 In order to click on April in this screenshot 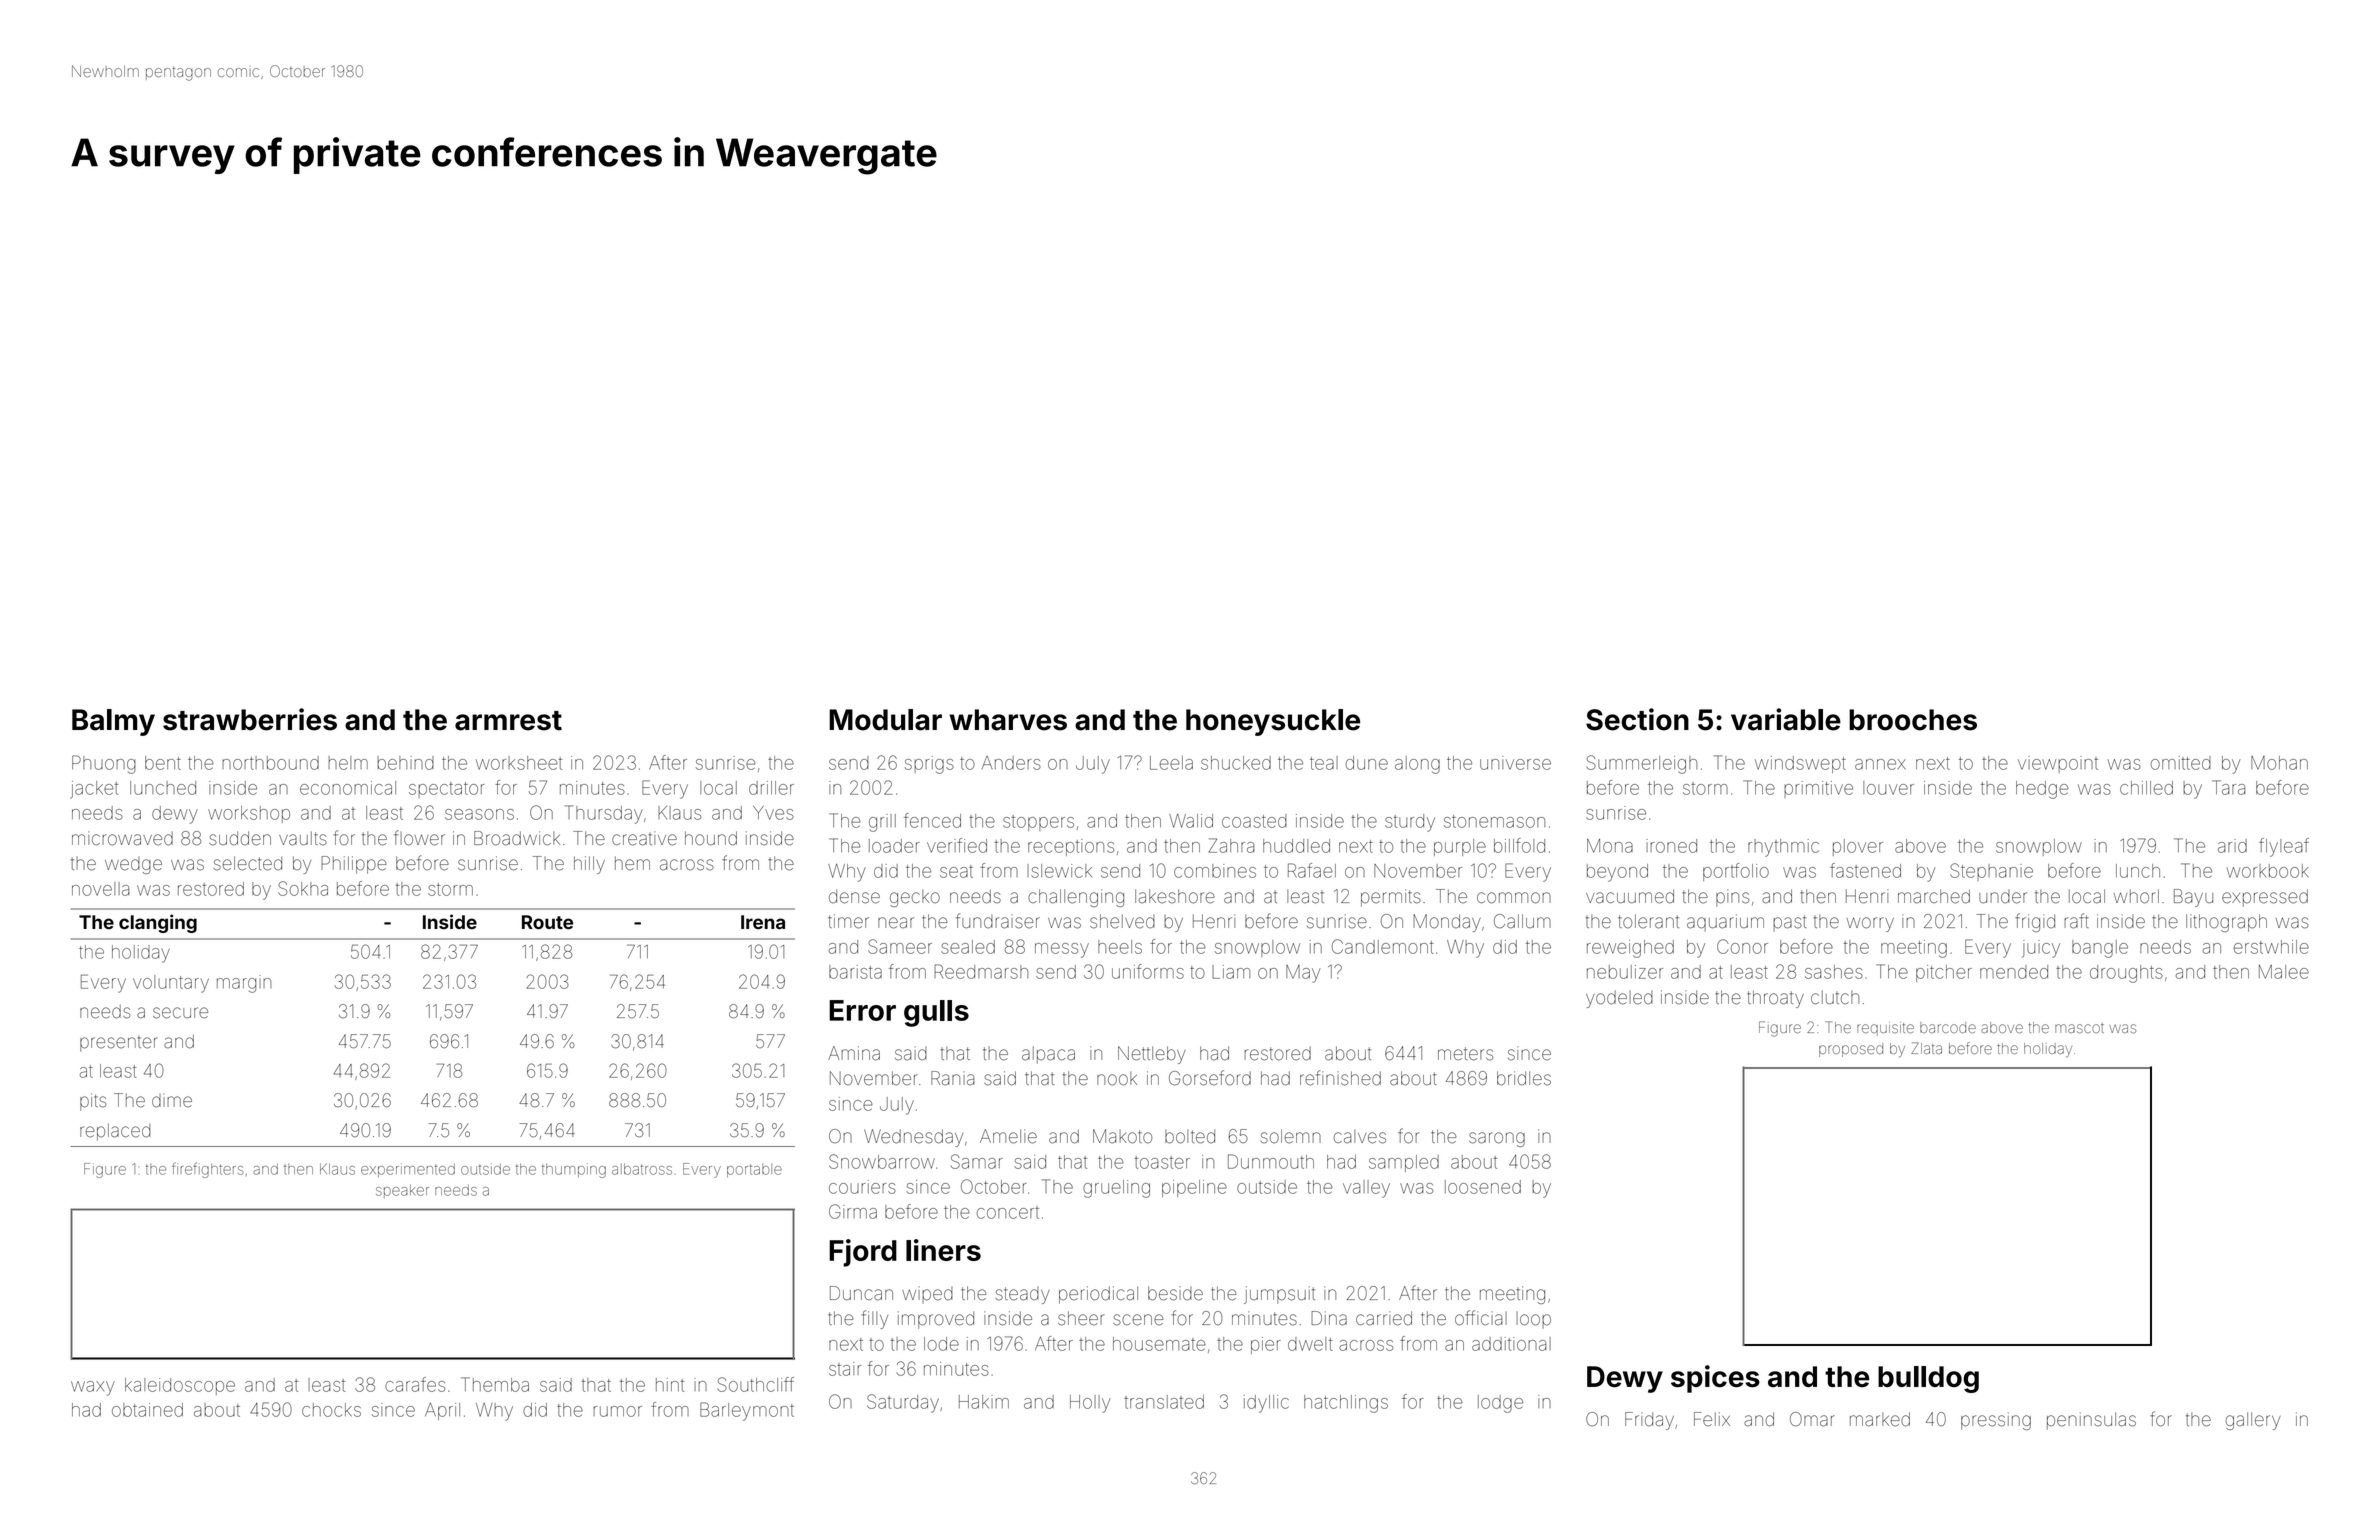, I will do `click(442, 1411)`.
